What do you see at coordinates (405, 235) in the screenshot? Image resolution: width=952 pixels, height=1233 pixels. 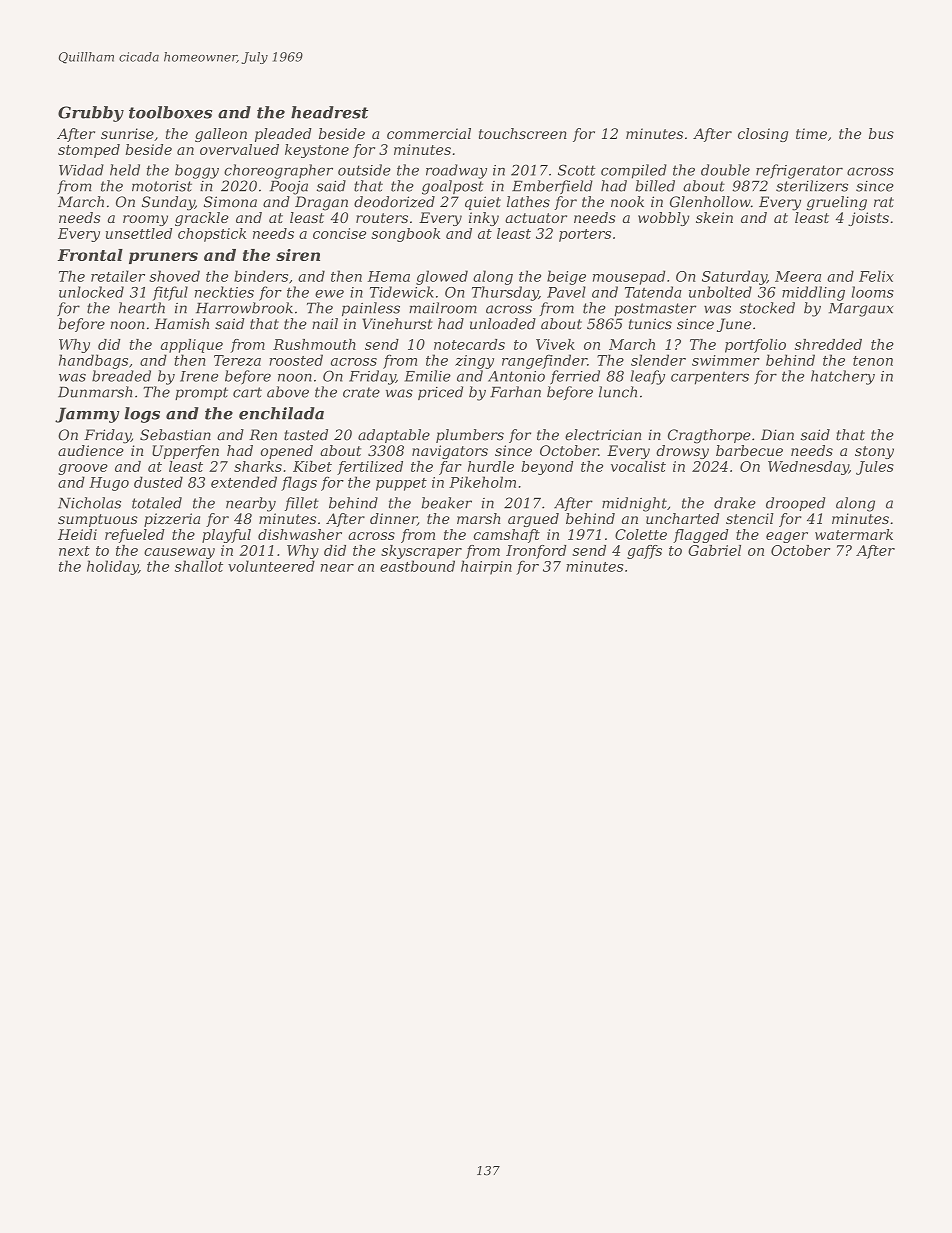 I see `songbook` at bounding box center [405, 235].
